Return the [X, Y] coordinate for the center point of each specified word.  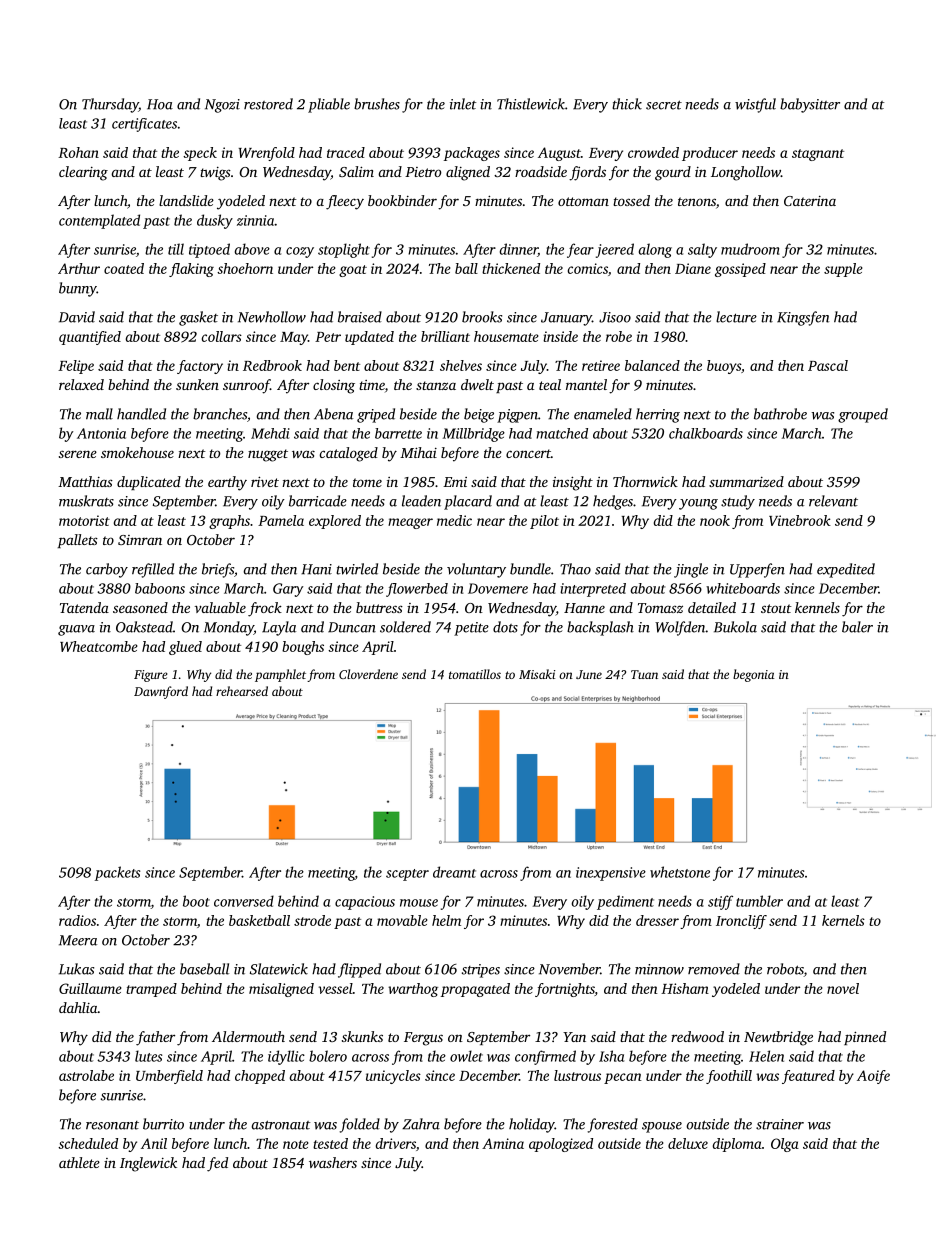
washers [333, 1162]
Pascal [828, 365]
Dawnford [161, 692]
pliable [329, 105]
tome [367, 482]
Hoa [160, 104]
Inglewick [148, 1164]
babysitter [810, 105]
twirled [357, 569]
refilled [153, 570]
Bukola [735, 627]
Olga [785, 1145]
